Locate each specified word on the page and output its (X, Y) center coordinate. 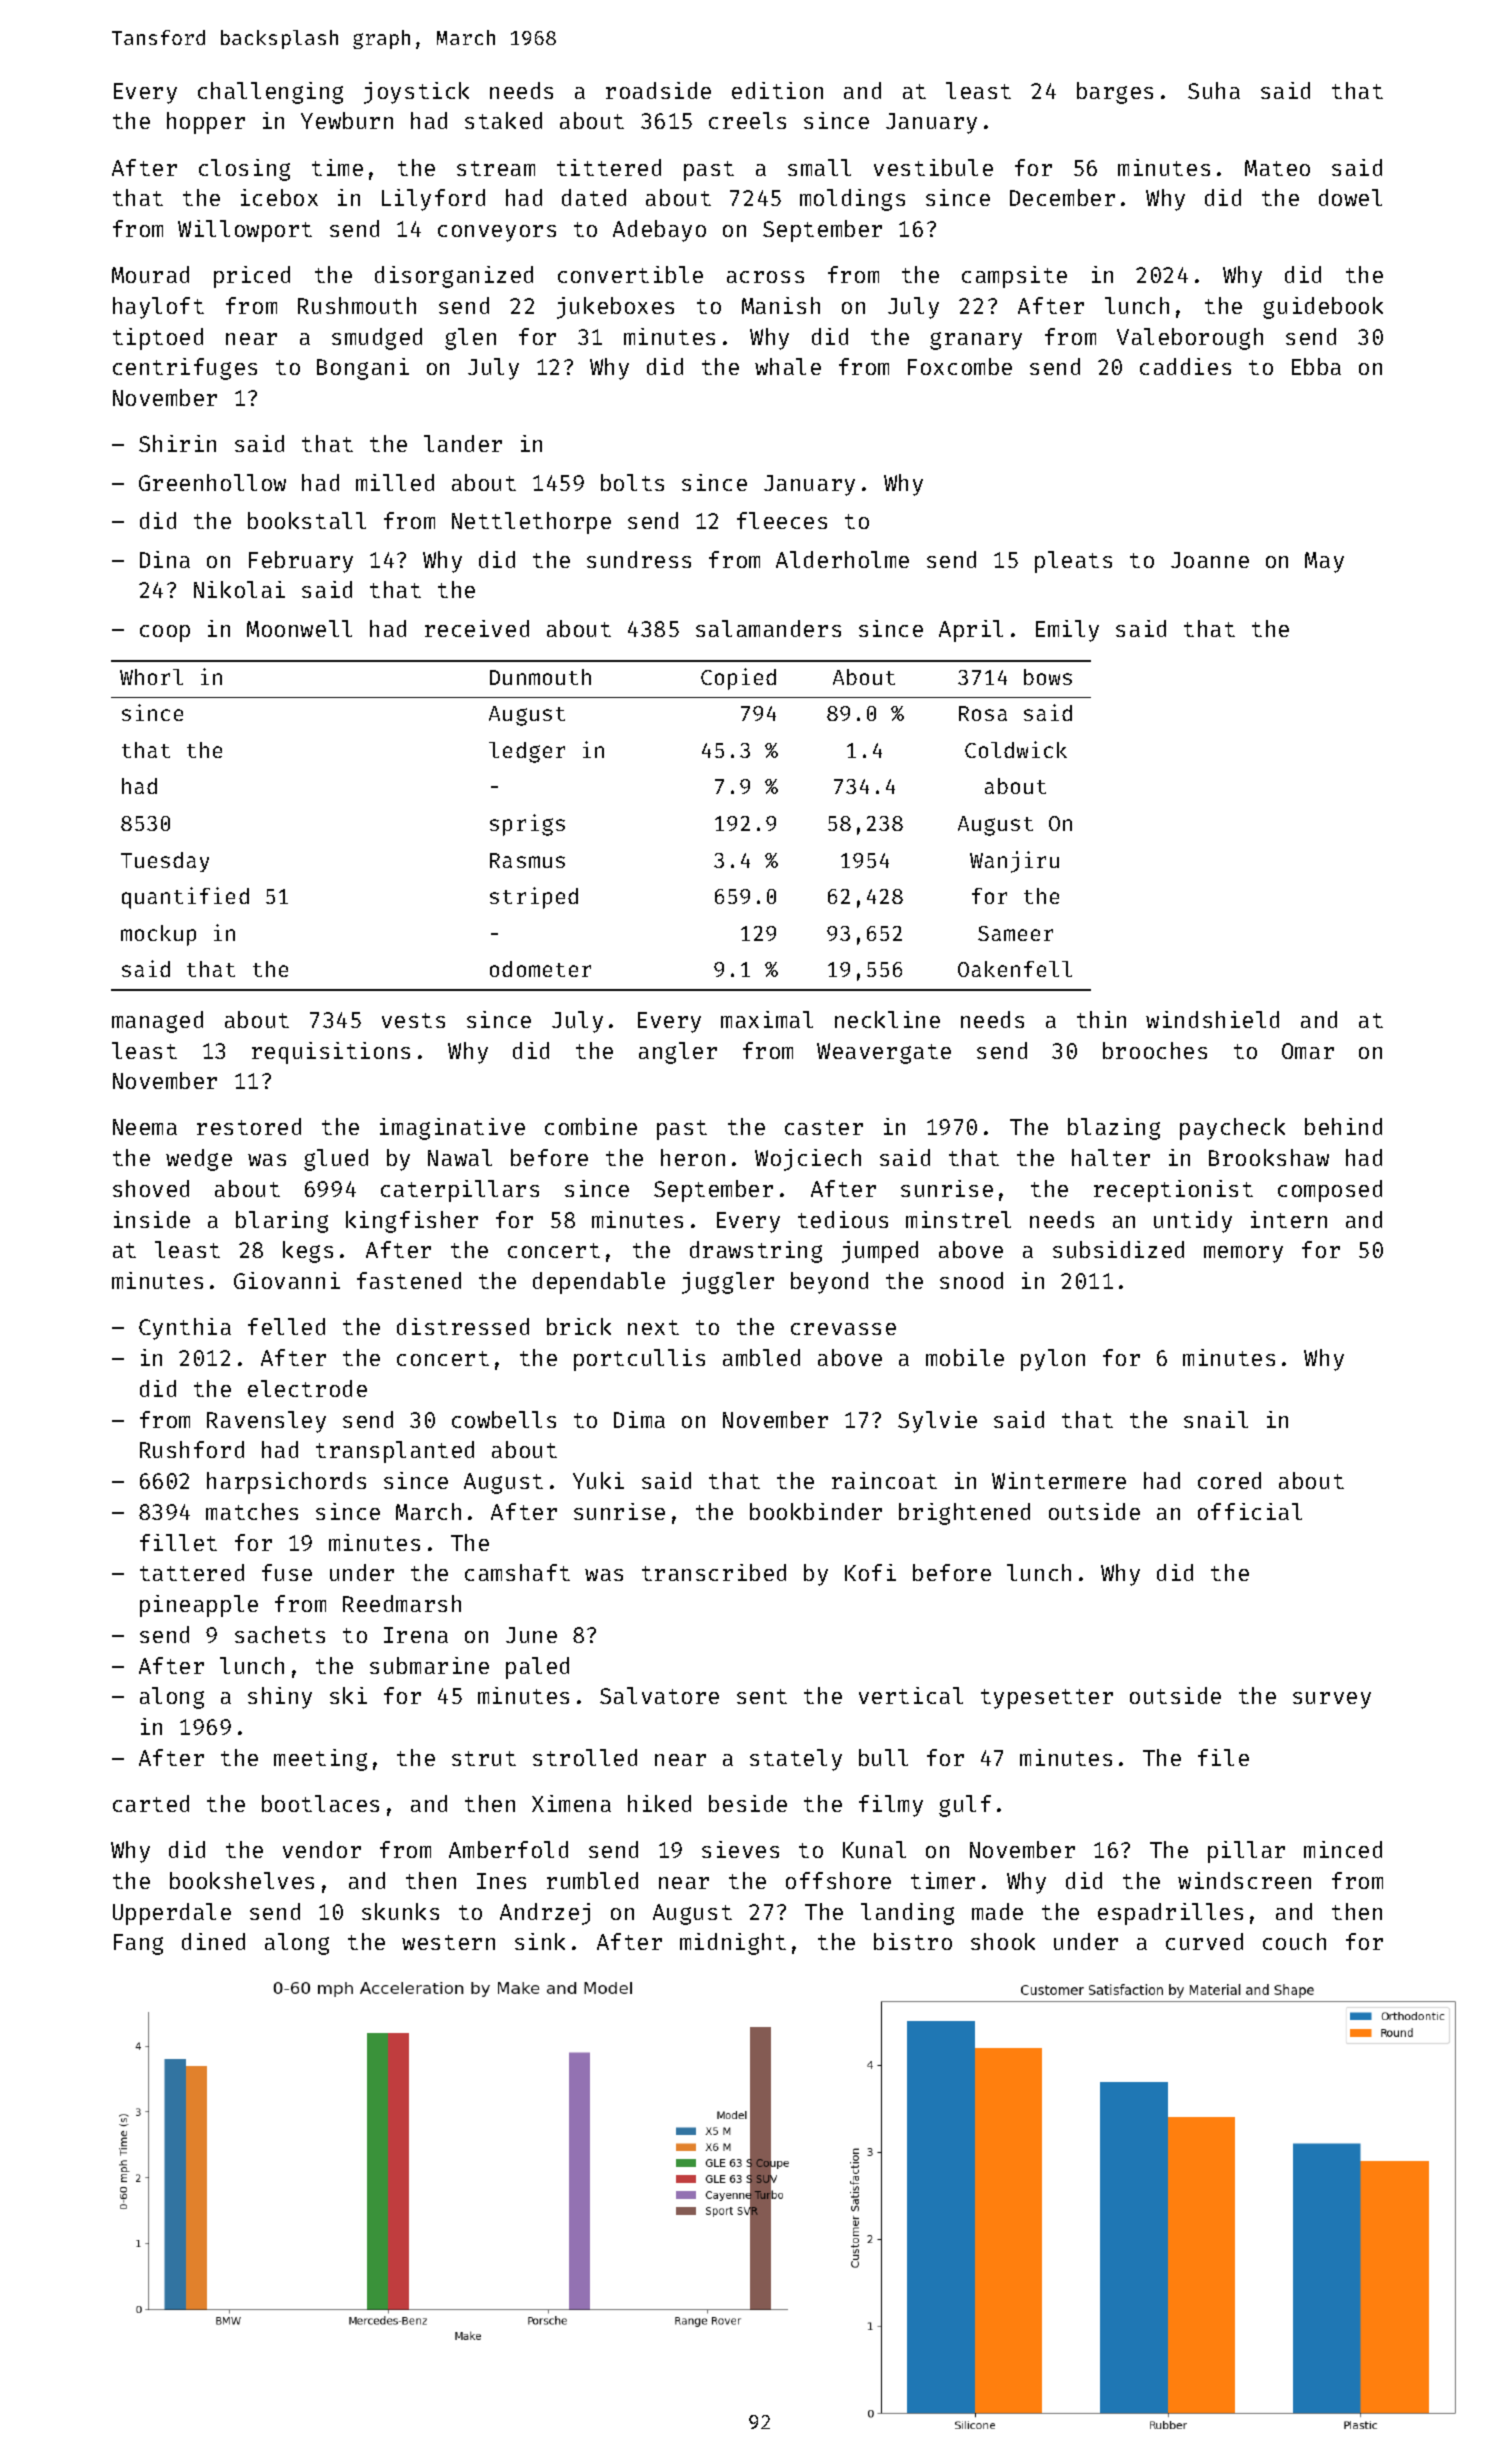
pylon (1053, 1360)
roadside (658, 90)
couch (1294, 1941)
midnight (733, 1944)
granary (976, 341)
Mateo (1277, 168)
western (448, 1942)
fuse (287, 1572)
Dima (639, 1419)
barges (1115, 93)
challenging (270, 93)
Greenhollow (212, 482)
